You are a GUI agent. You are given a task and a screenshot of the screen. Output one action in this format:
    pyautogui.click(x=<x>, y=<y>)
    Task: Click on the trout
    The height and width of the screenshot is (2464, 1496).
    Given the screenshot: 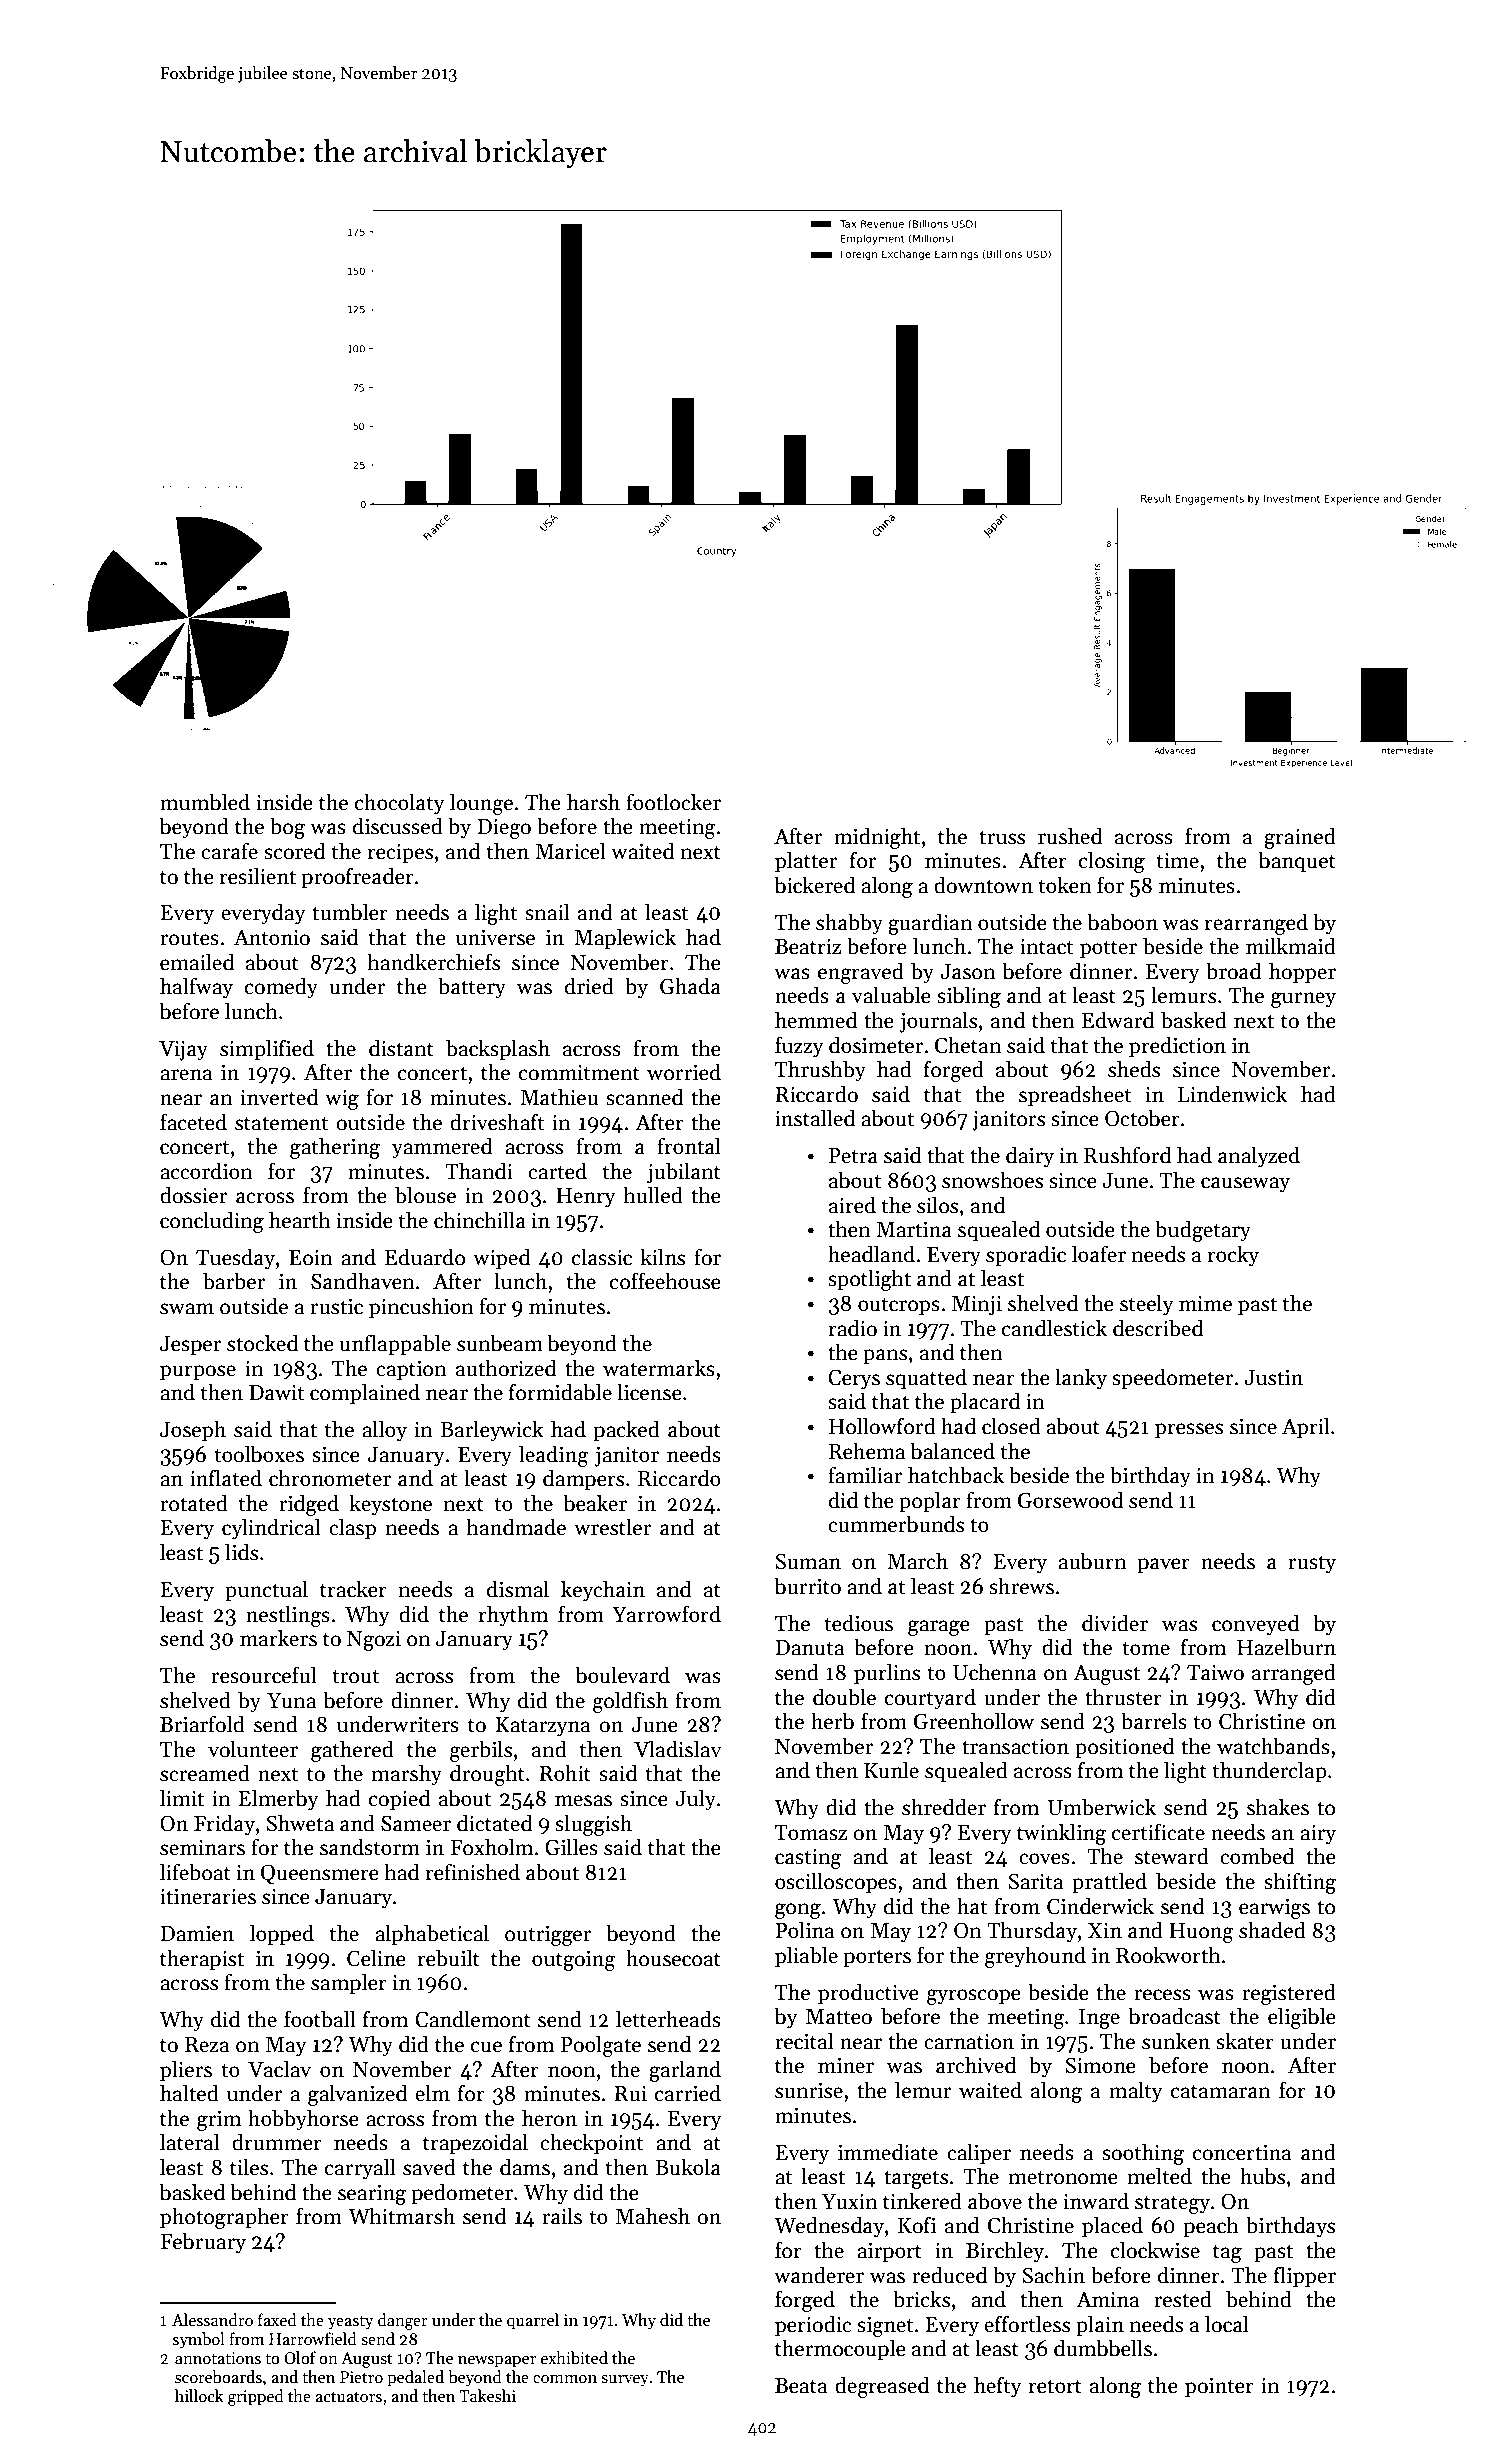 What is the action you would take?
    pyautogui.click(x=356, y=1676)
